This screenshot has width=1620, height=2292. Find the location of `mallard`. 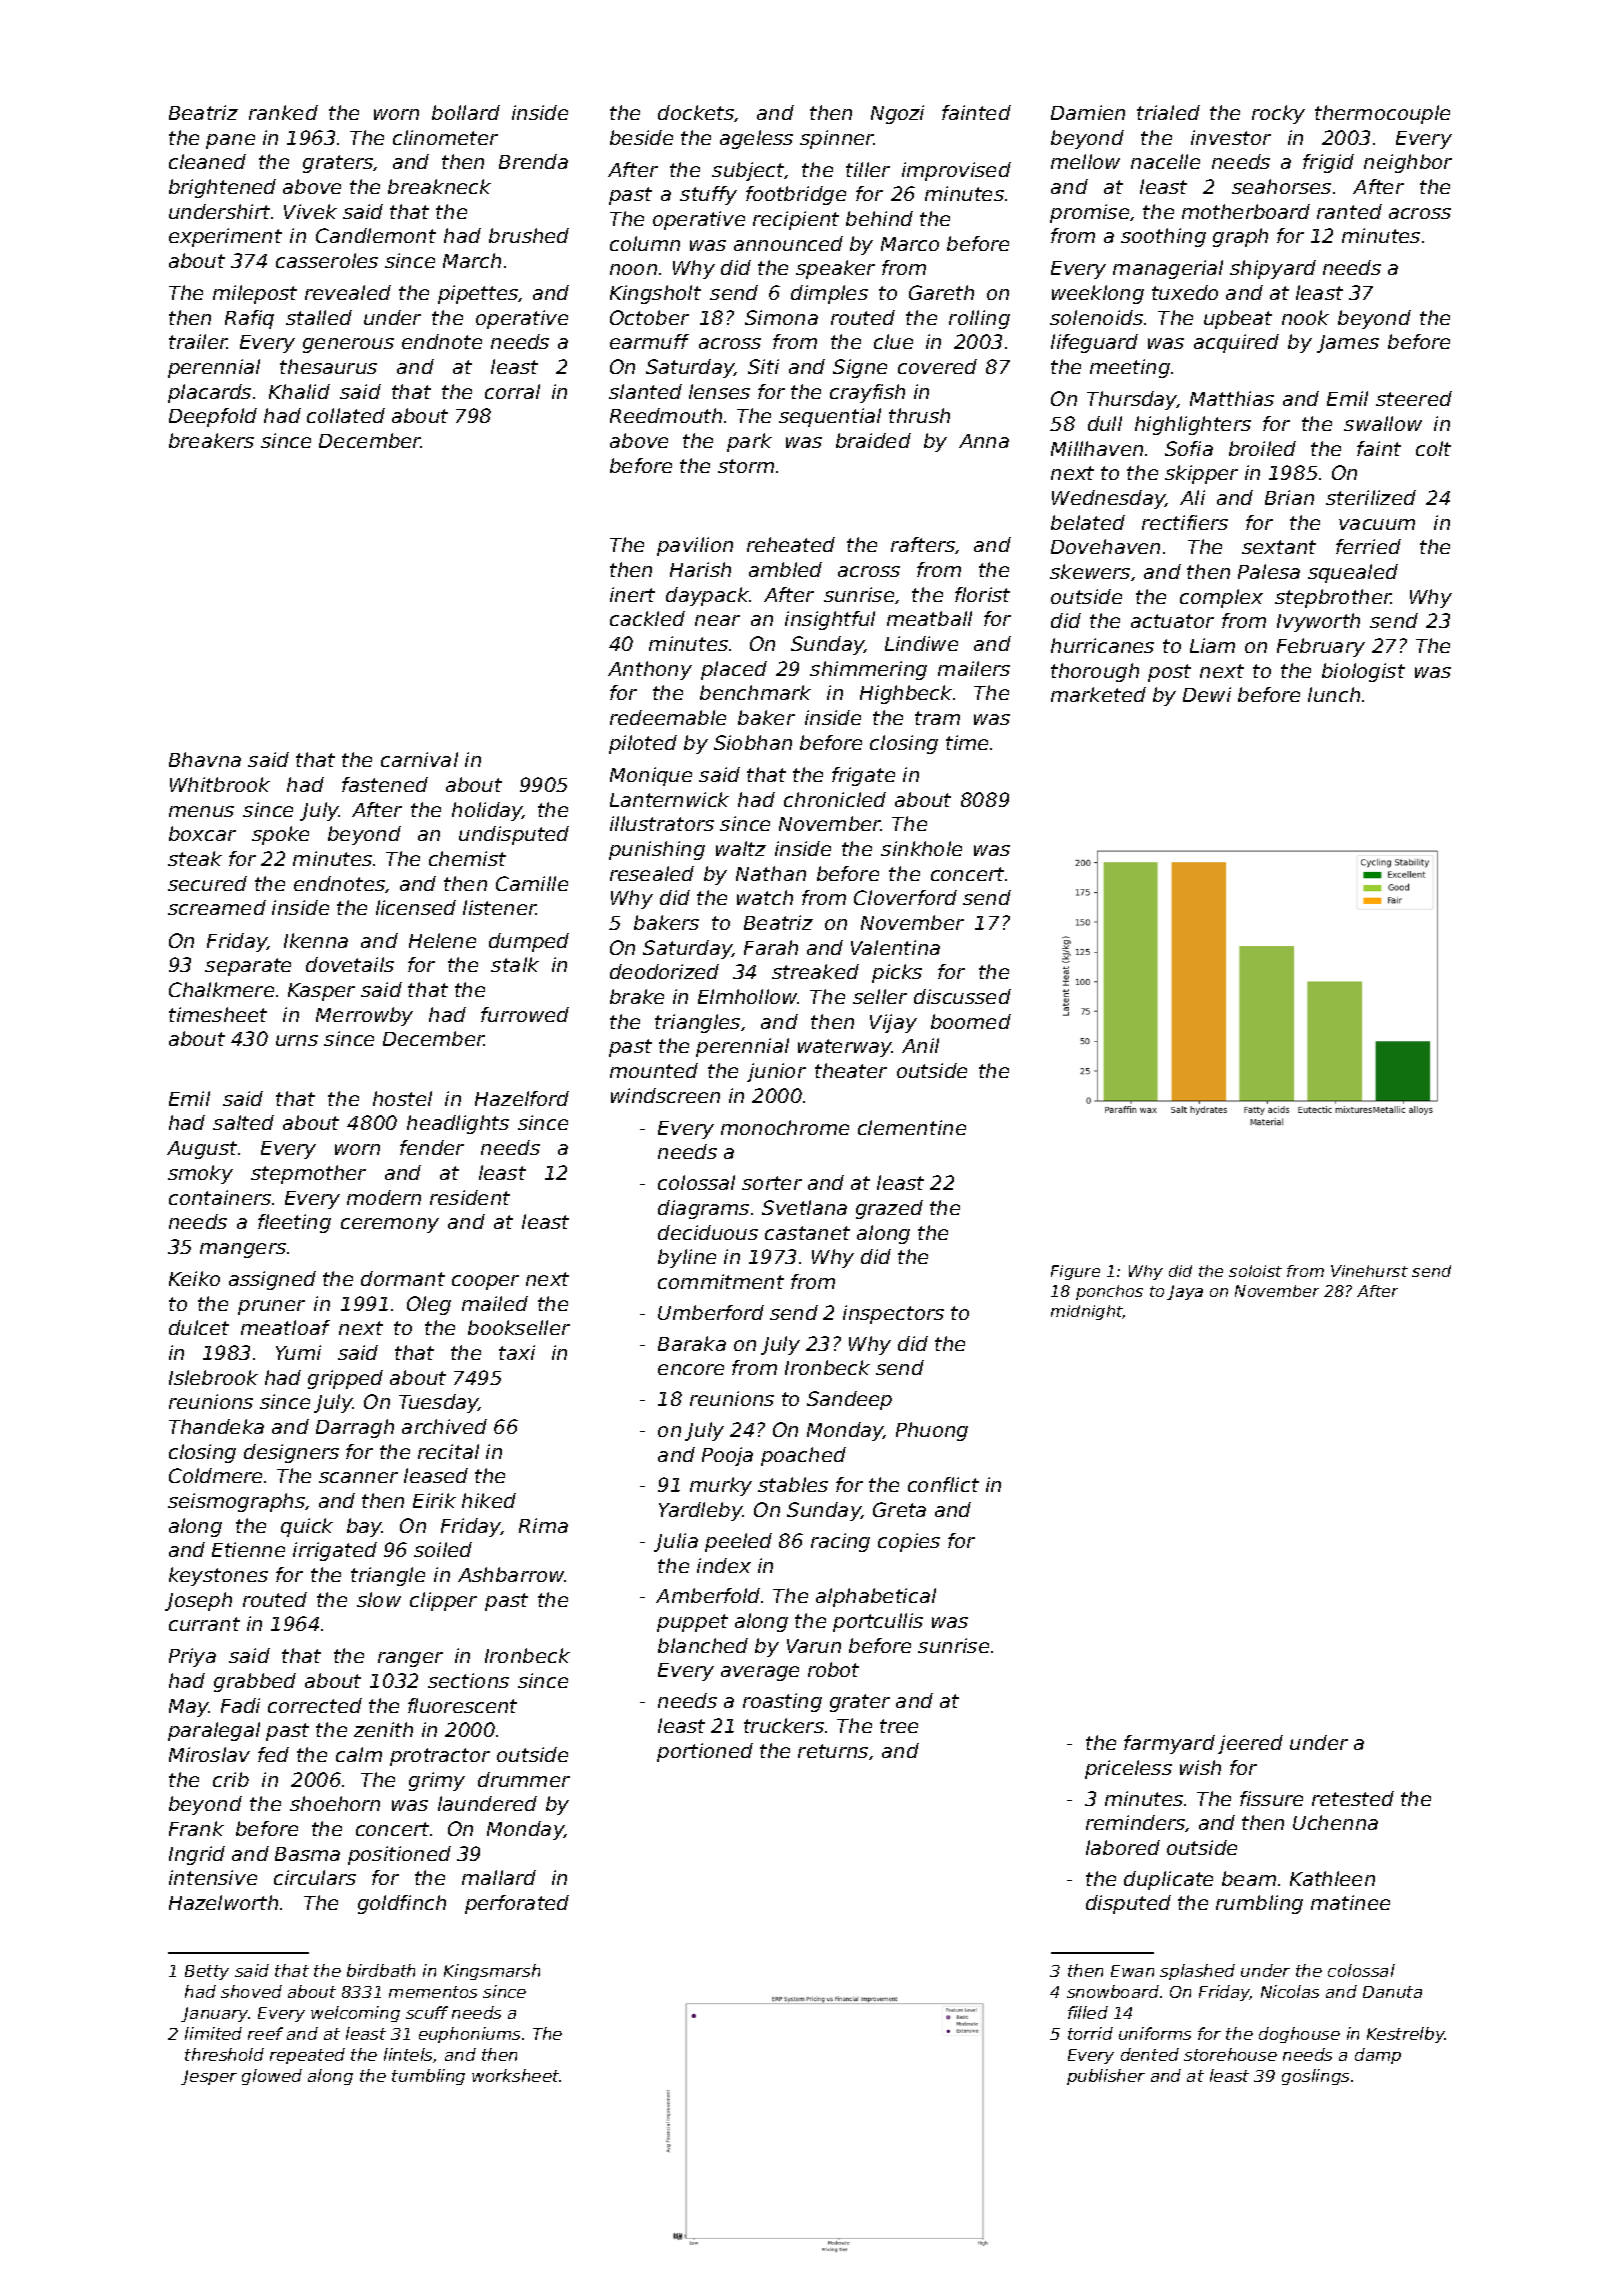

mallard is located at coordinates (499, 1877).
